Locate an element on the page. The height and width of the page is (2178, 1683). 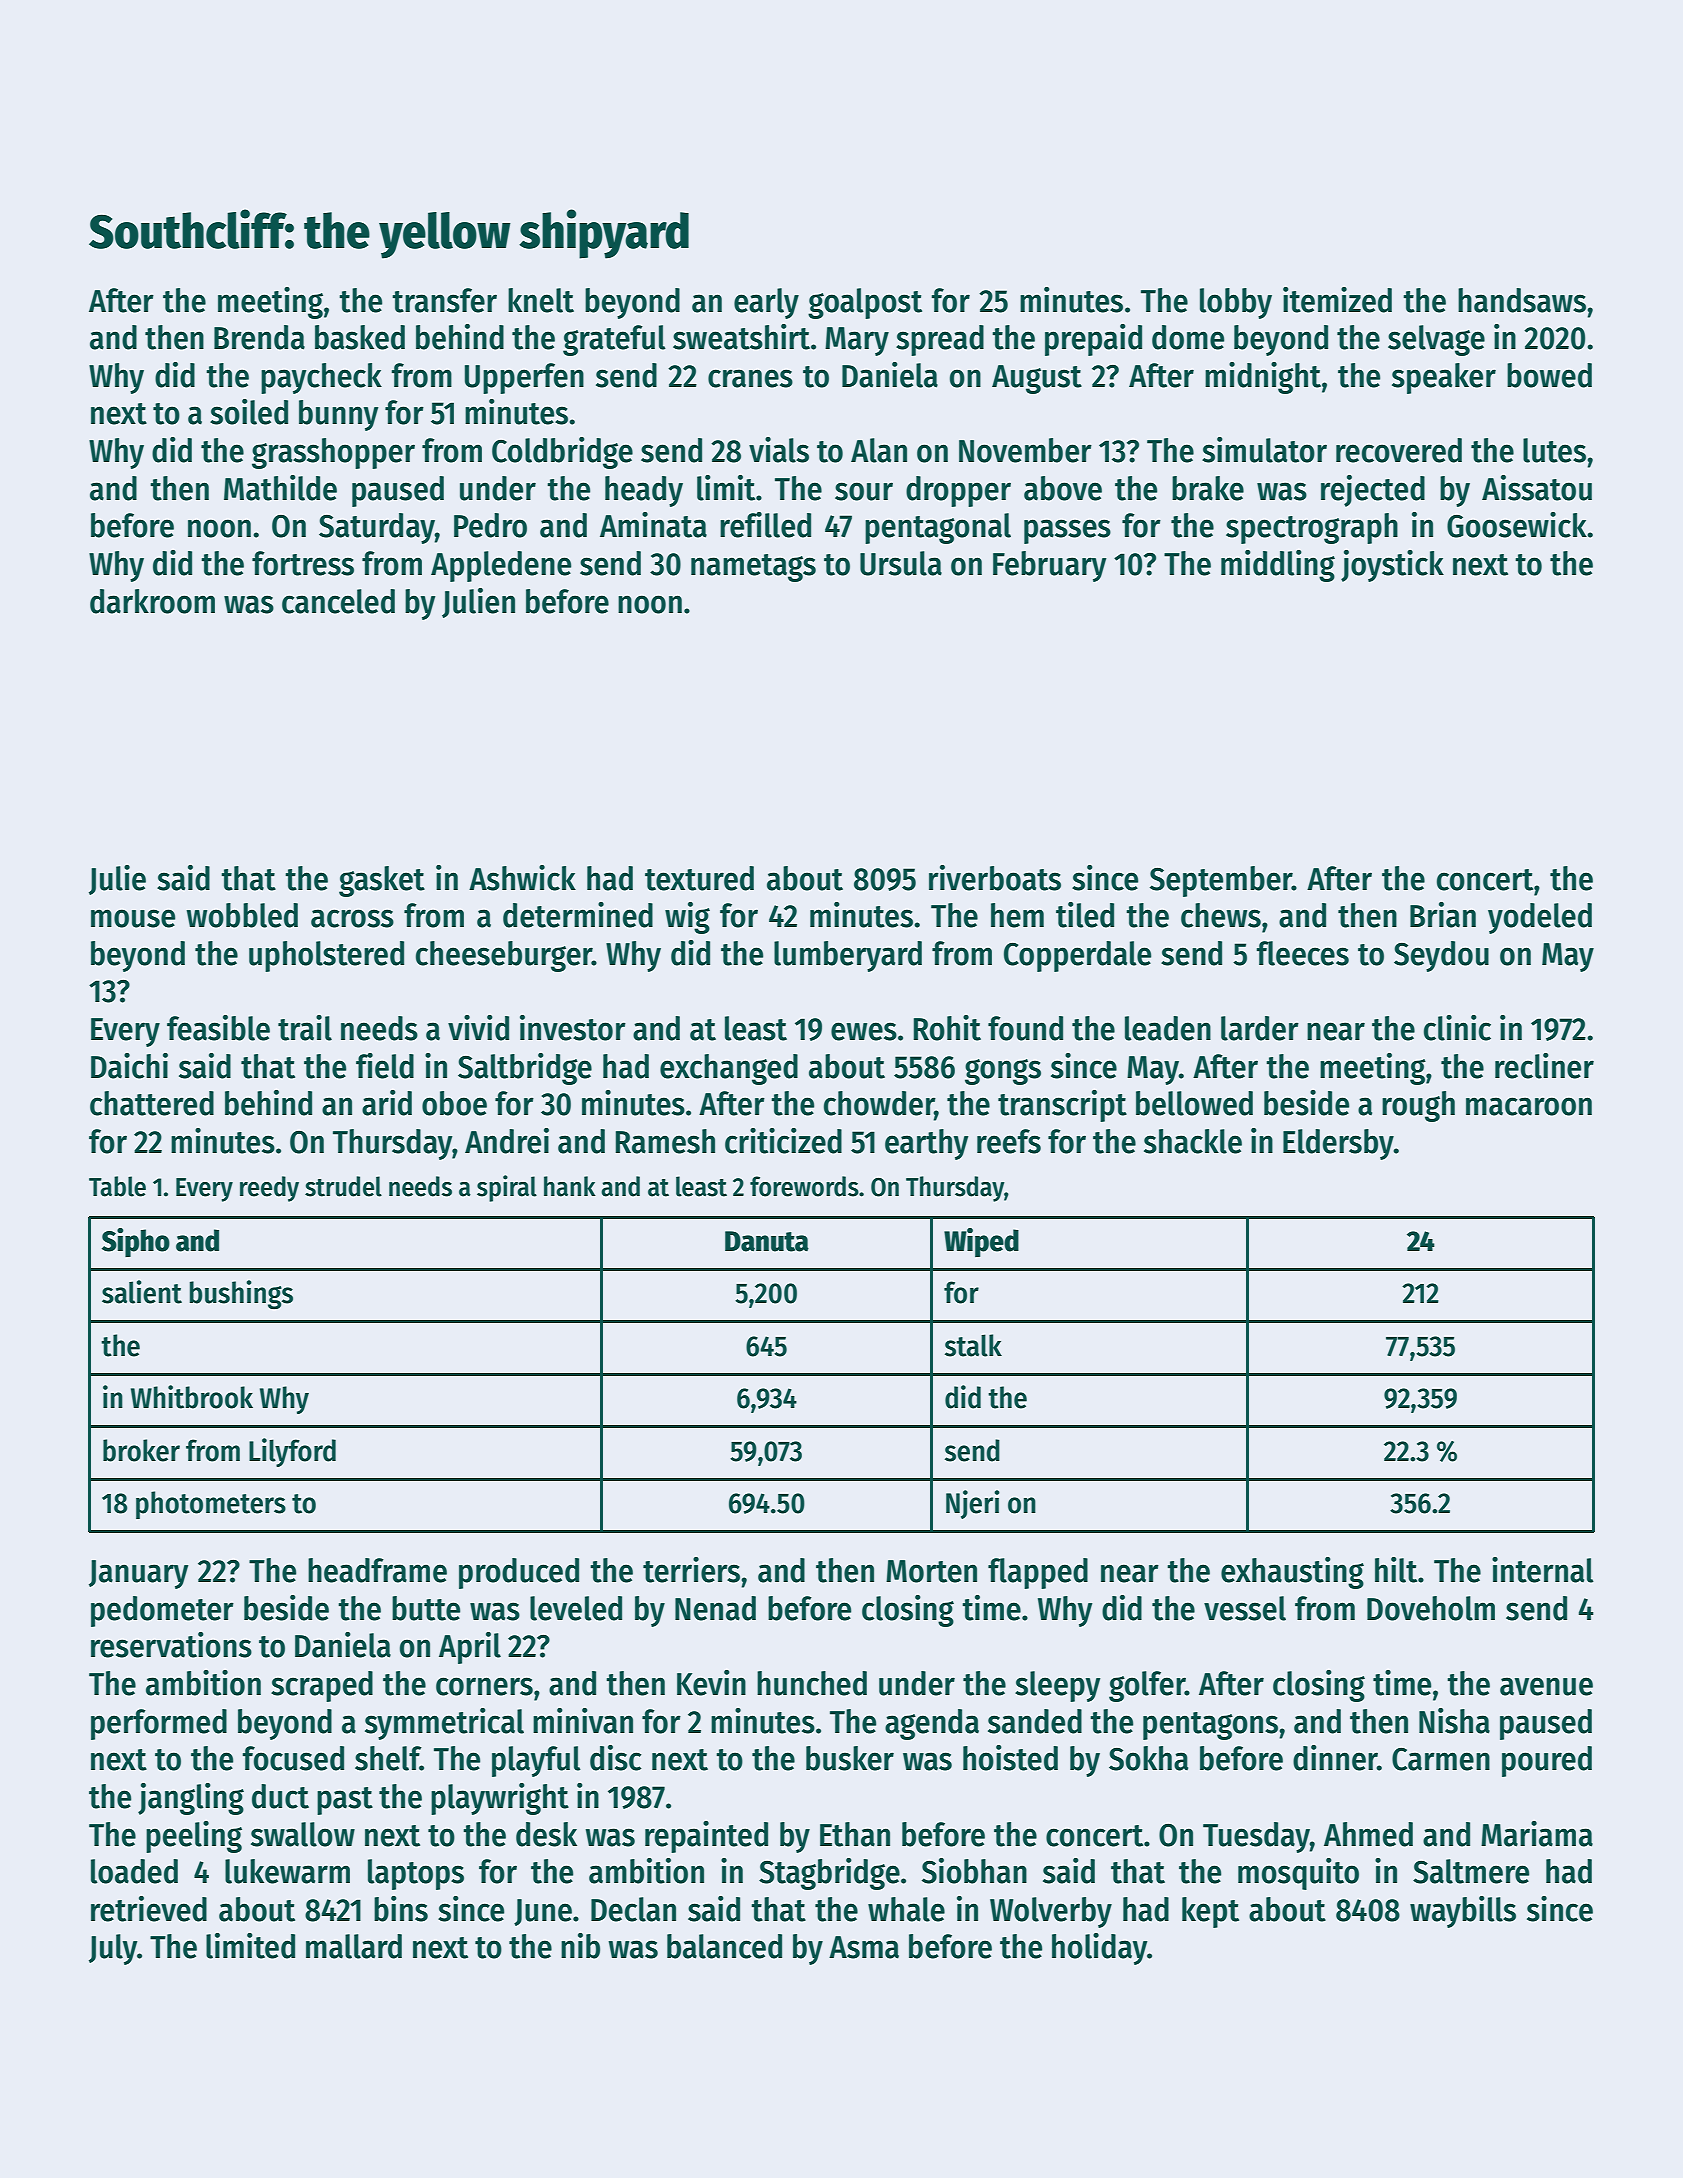
textured is located at coordinates (699, 878).
